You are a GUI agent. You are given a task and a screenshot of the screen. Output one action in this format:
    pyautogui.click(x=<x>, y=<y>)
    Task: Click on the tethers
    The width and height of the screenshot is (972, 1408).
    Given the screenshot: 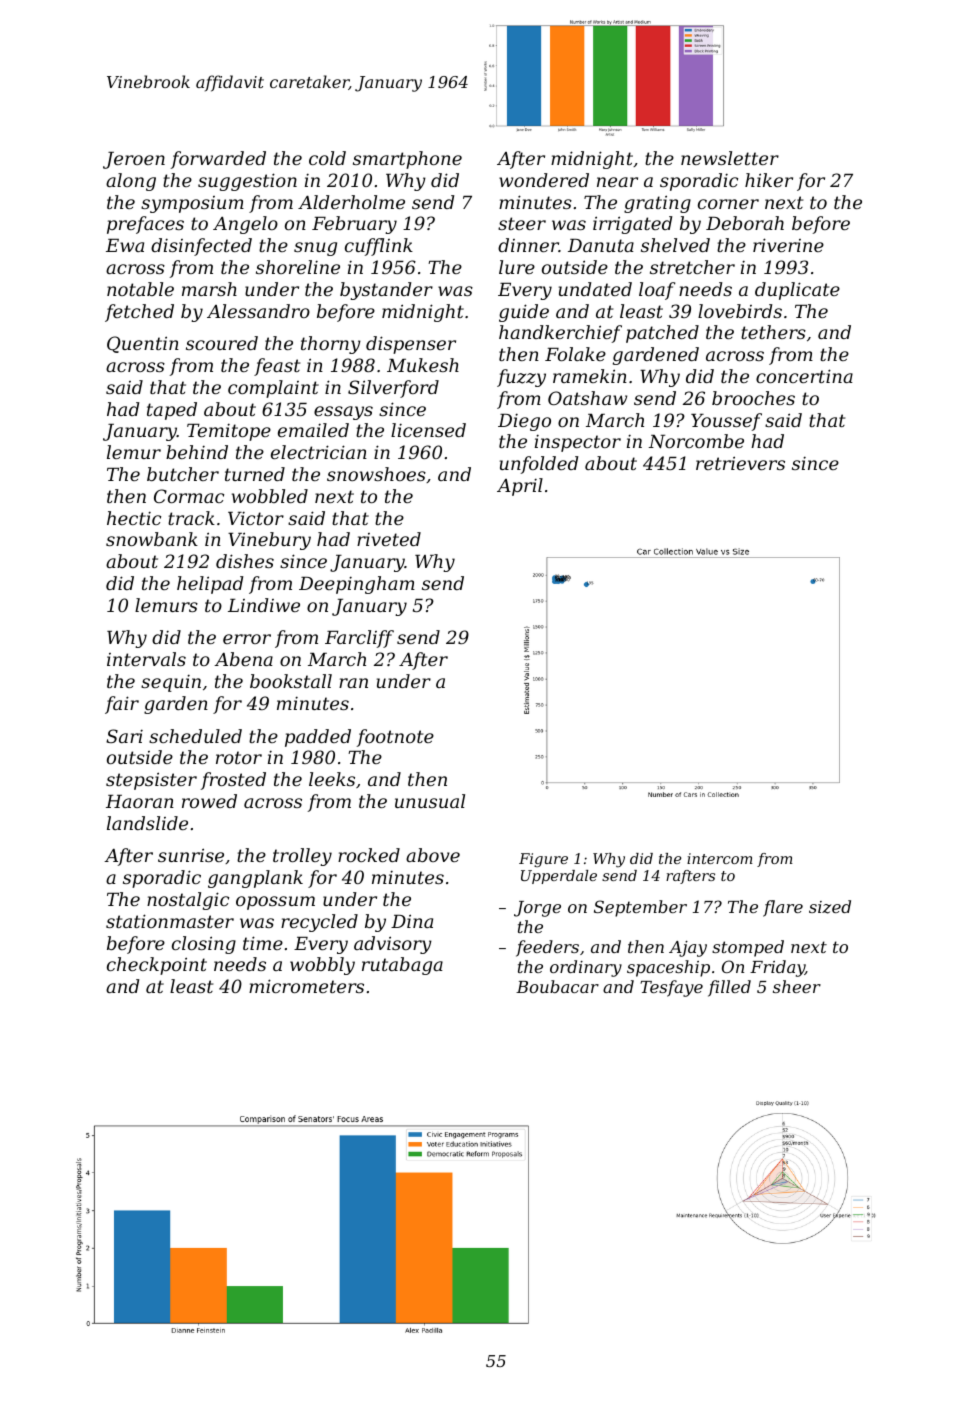 What is the action you would take?
    pyautogui.click(x=773, y=332)
